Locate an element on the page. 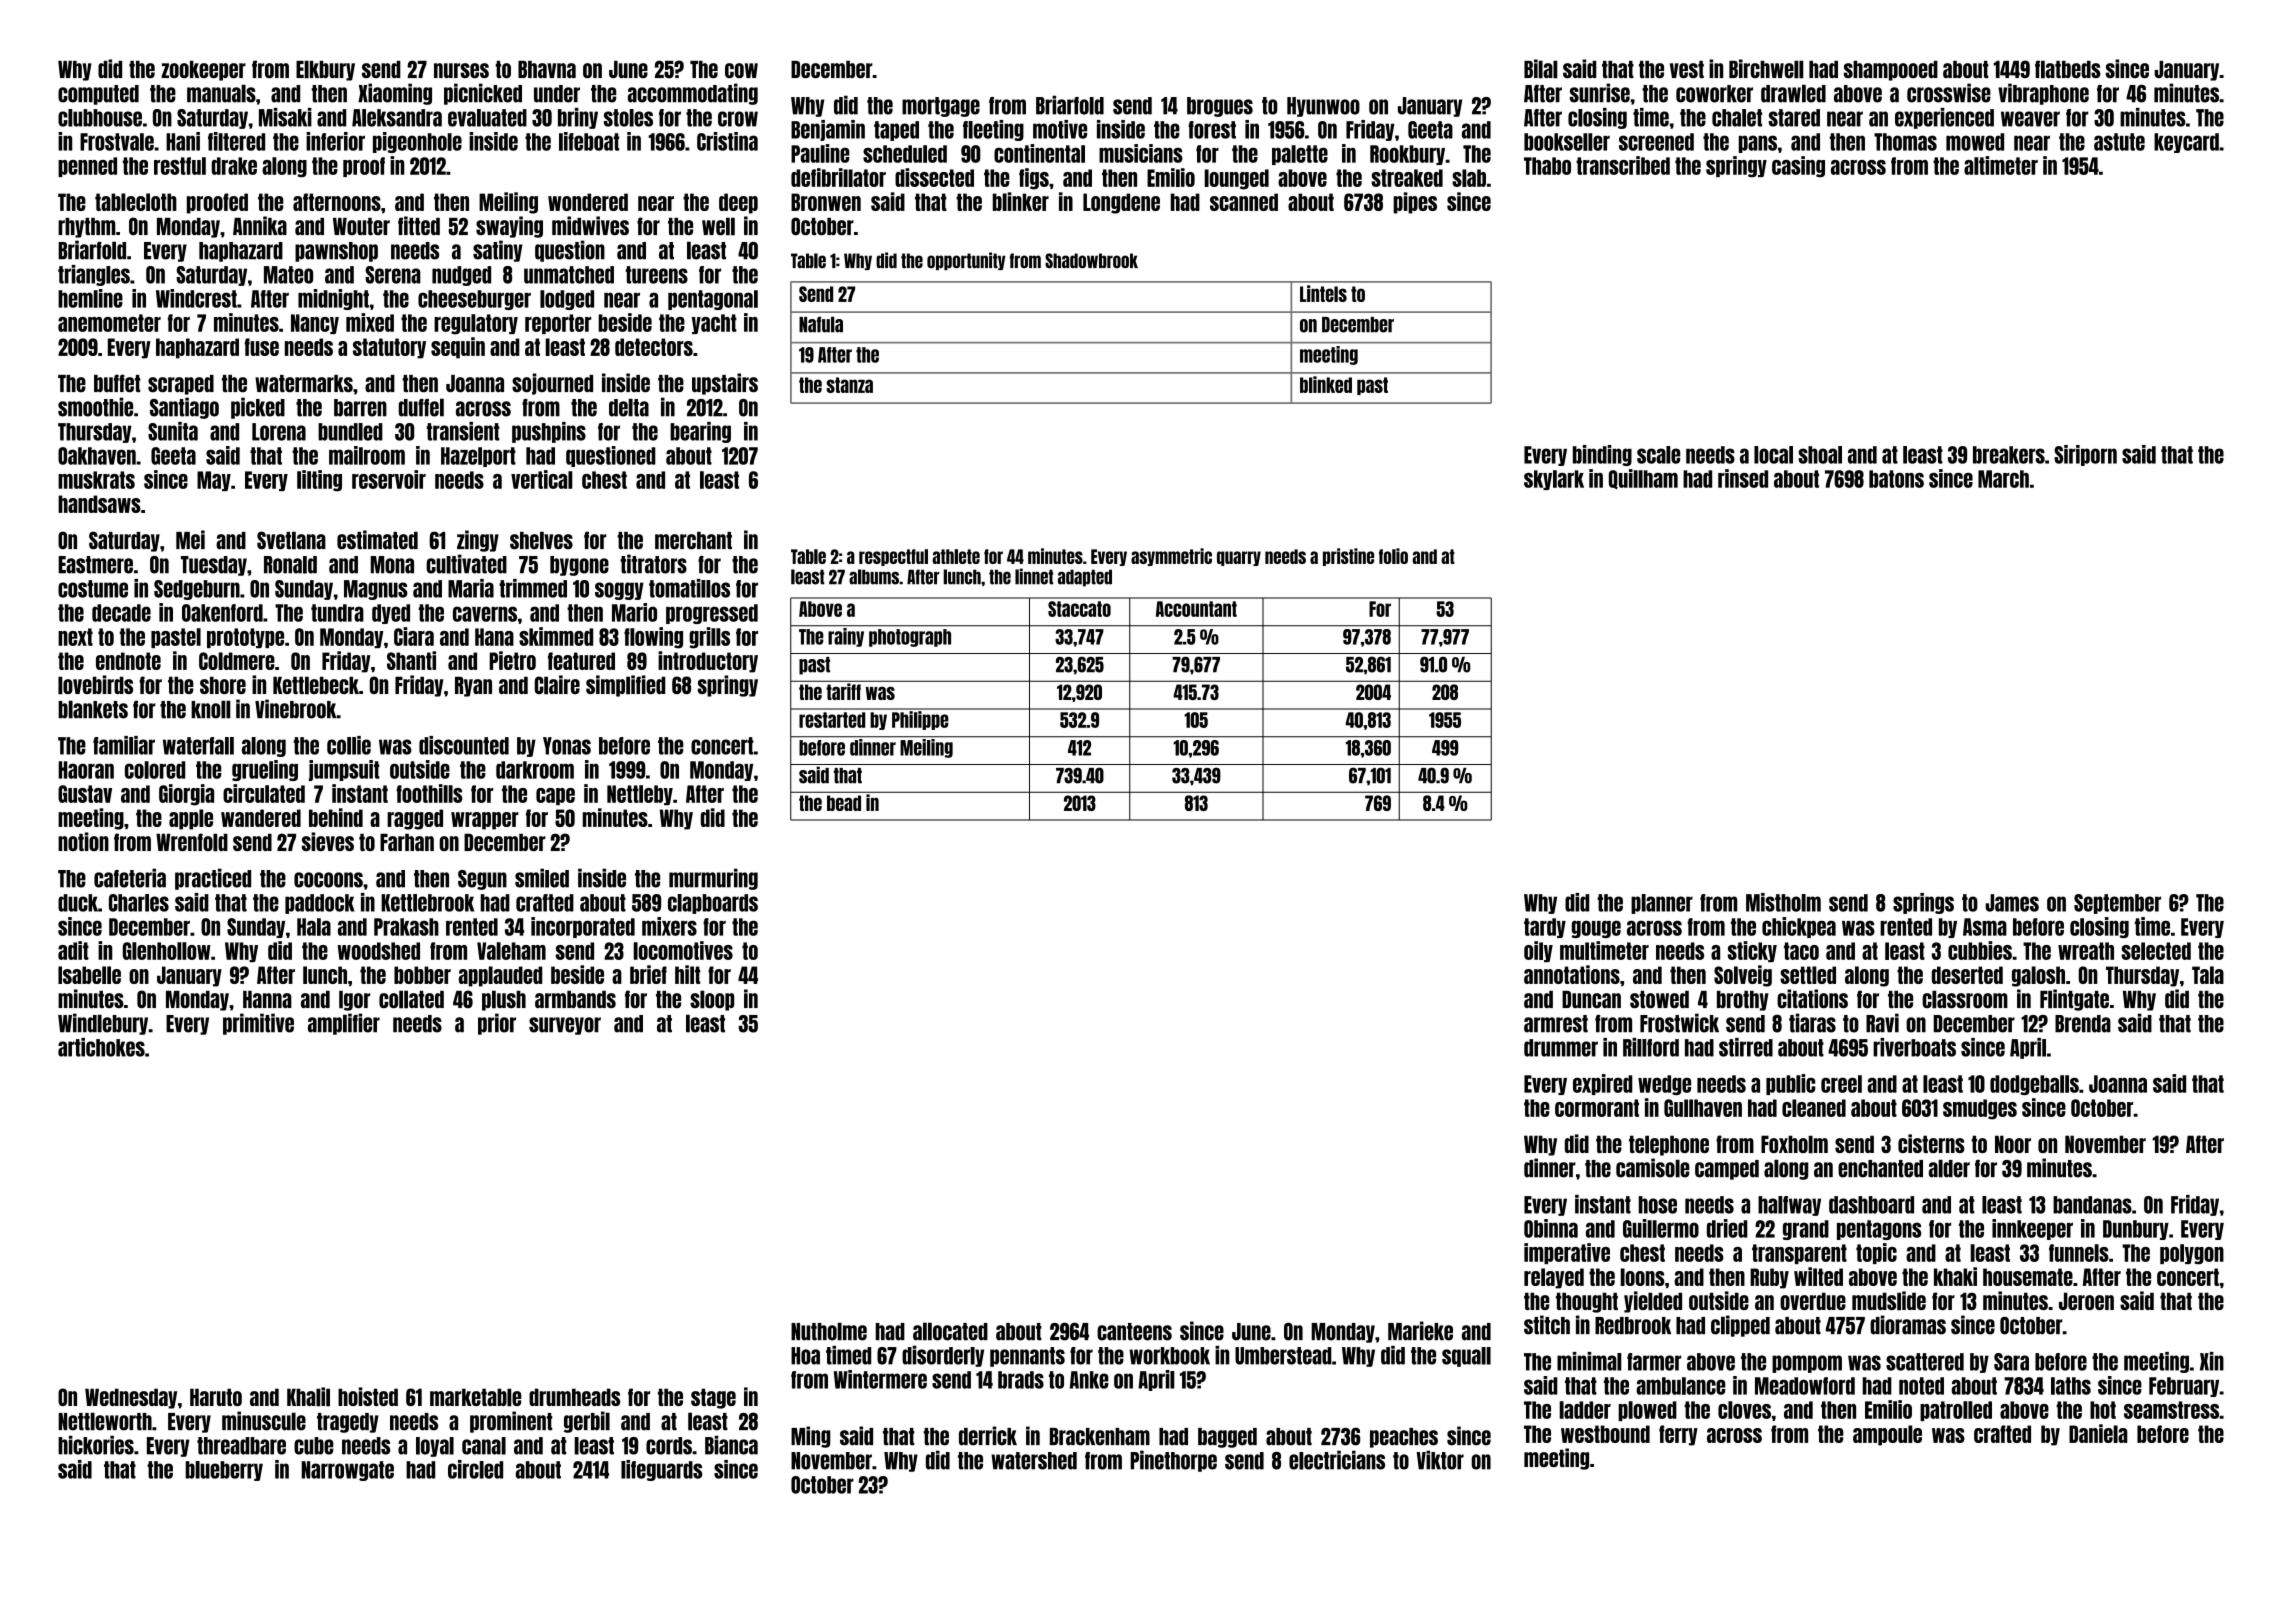 Image resolution: width=2282 pixels, height=1614 pixels. stirred is located at coordinates (1746, 1047).
